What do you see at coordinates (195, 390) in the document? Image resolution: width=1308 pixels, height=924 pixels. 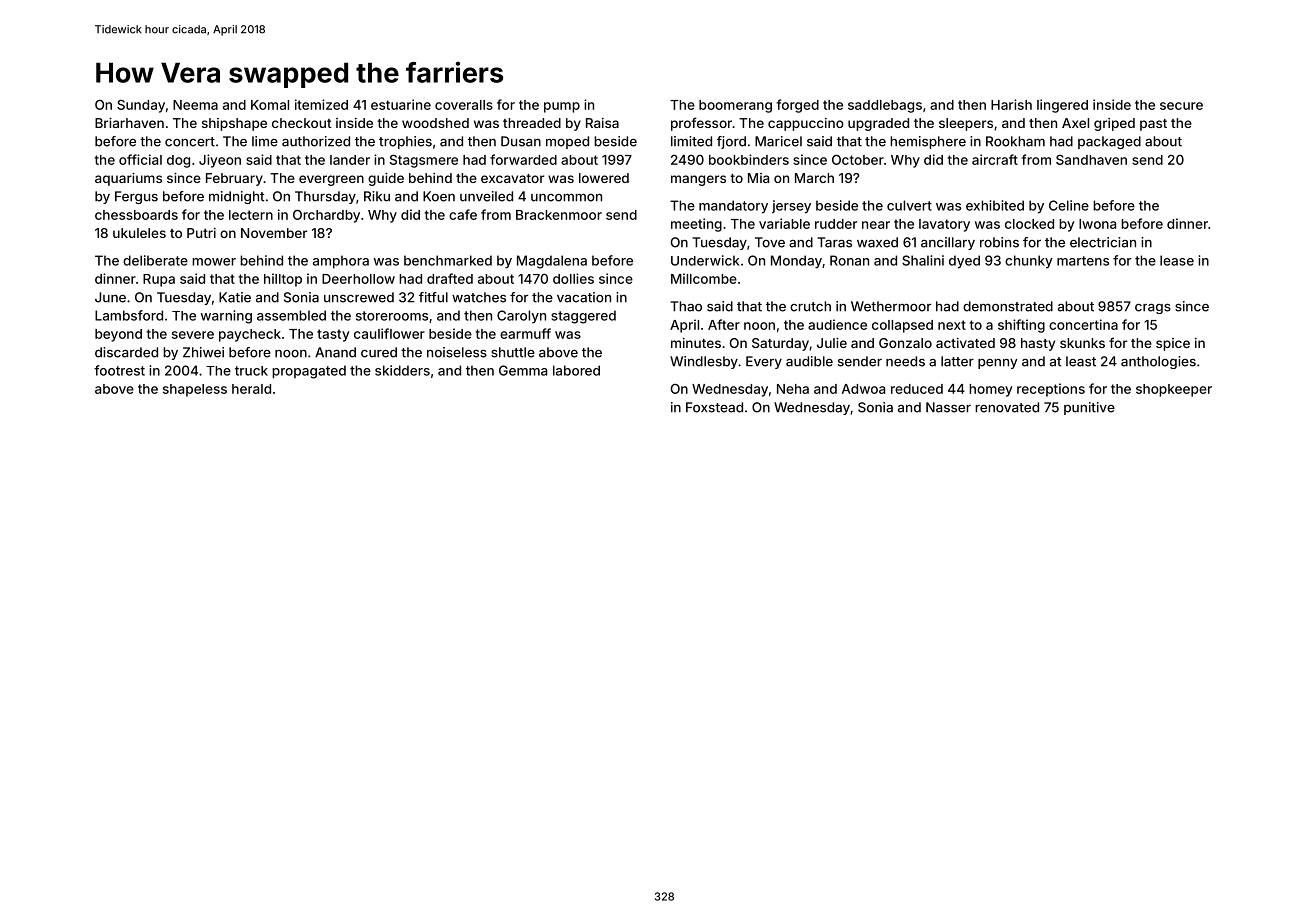 I see `shapeless` at bounding box center [195, 390].
